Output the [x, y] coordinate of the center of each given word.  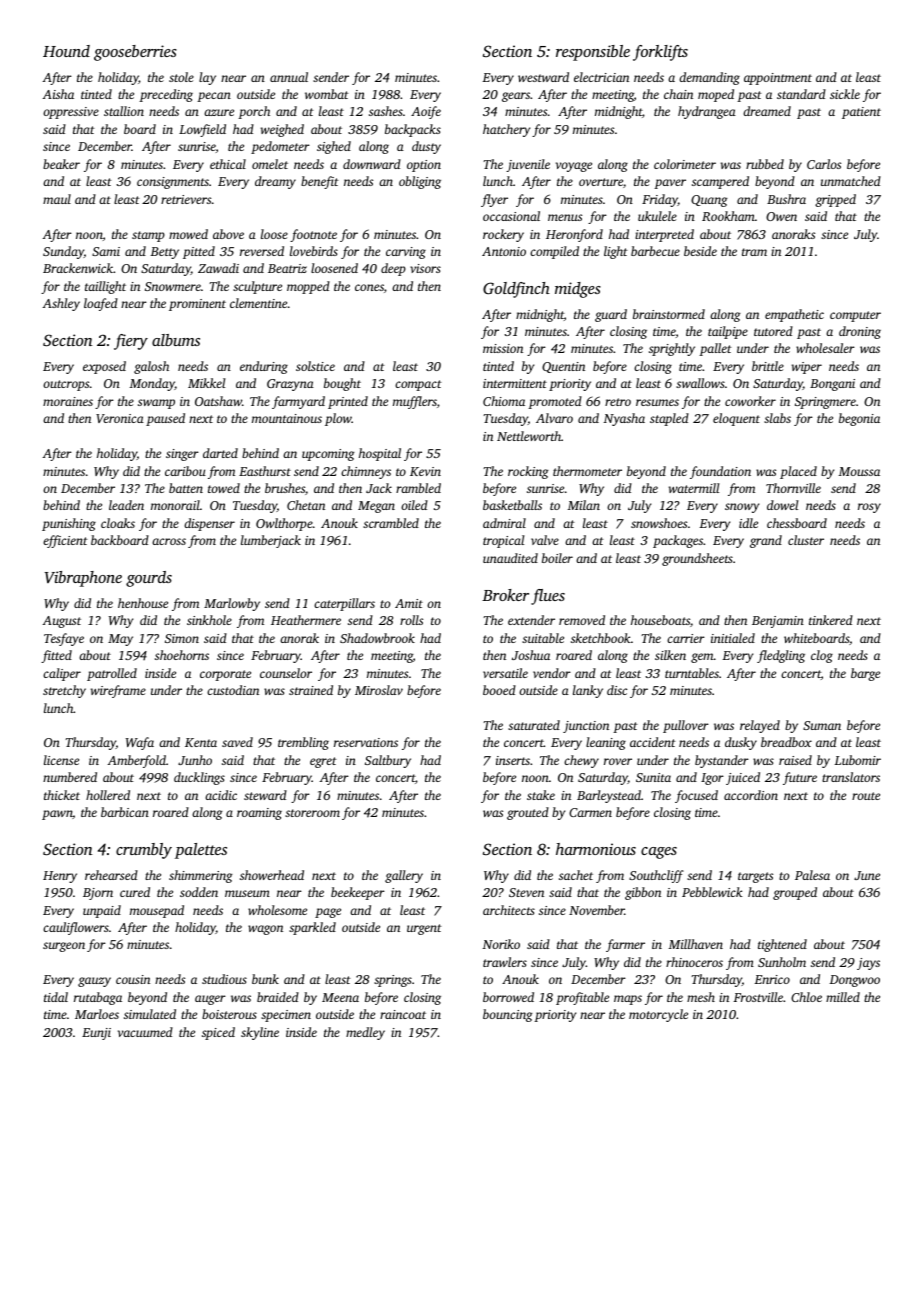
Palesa [812, 875]
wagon [265, 930]
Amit [409, 603]
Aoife [426, 112]
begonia [859, 419]
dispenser [209, 524]
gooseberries [135, 53]
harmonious [596, 849]
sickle [845, 94]
